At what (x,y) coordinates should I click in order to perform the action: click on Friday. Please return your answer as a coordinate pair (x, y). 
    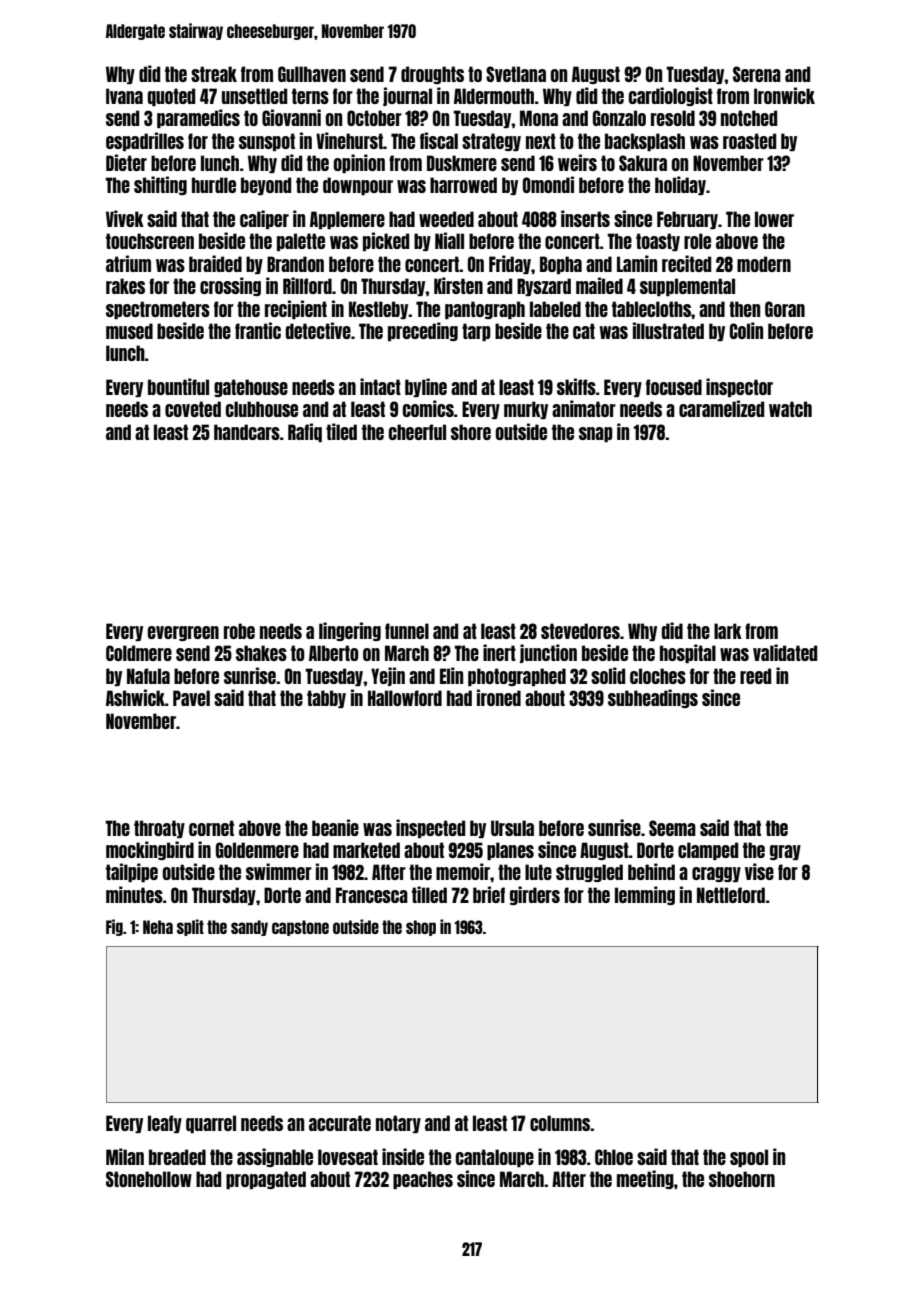
    Looking at the image, I should click on (510, 264).
